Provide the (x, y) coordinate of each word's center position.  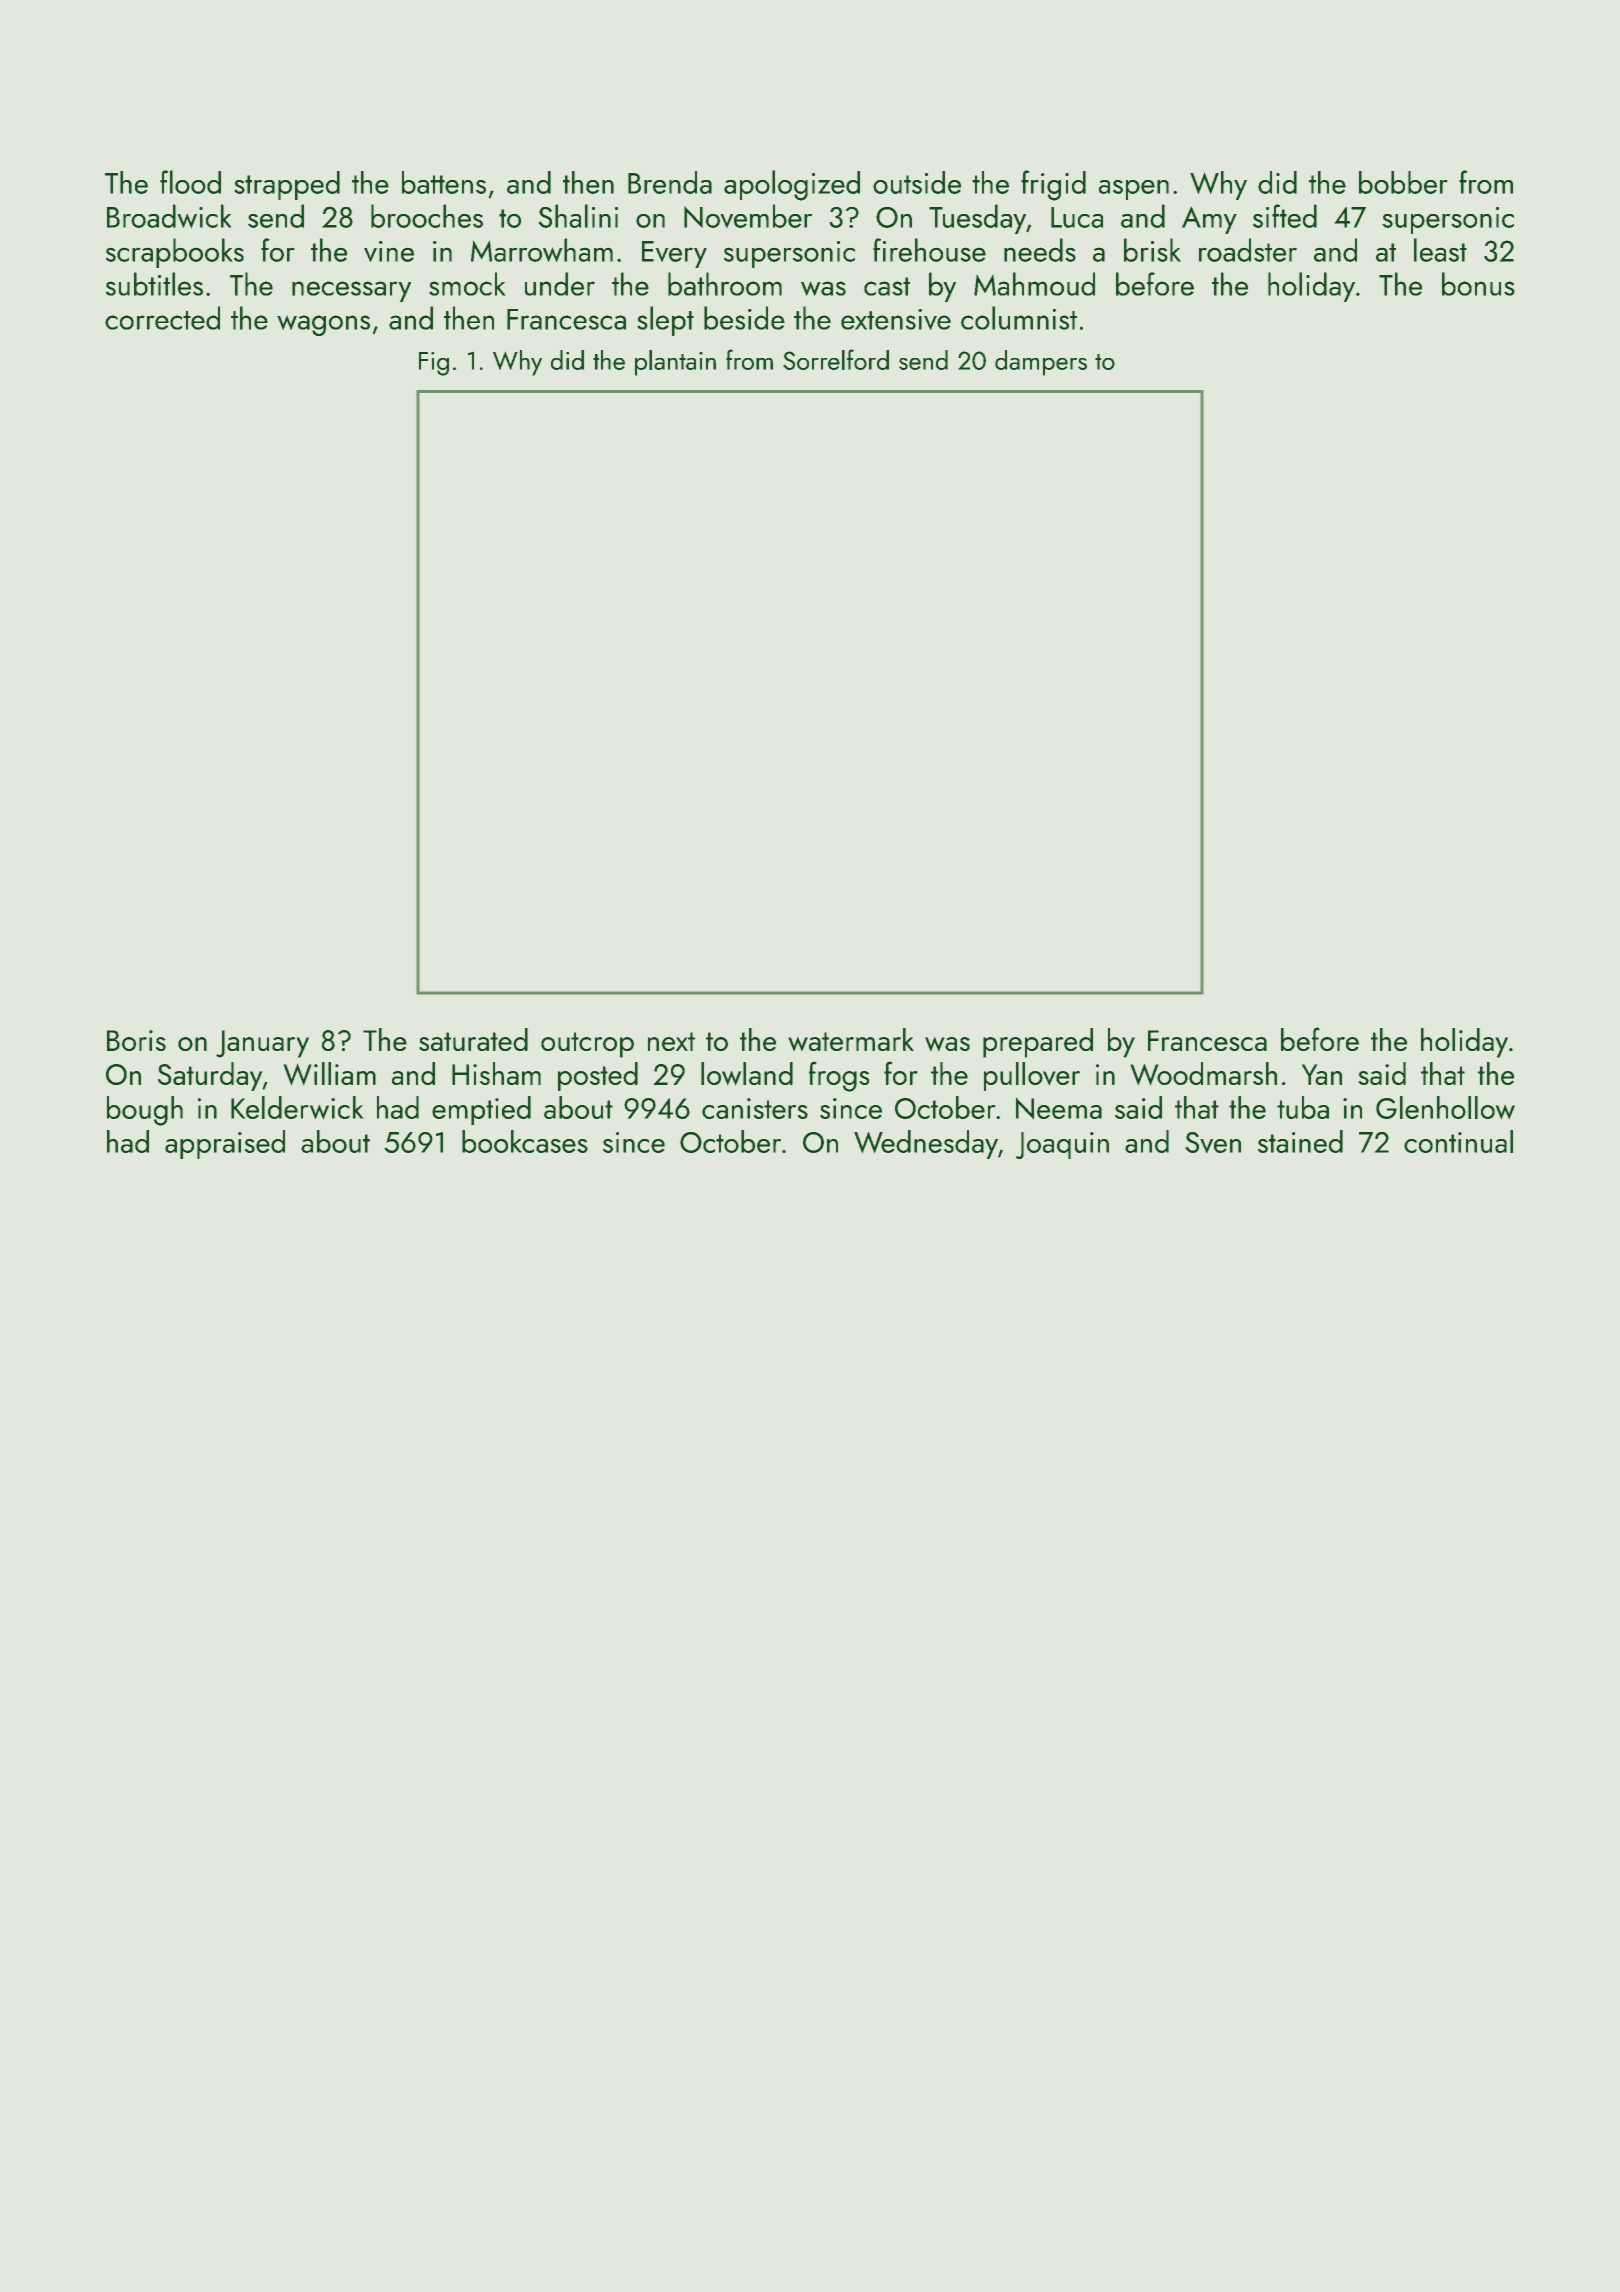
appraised (225, 1144)
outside (917, 182)
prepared (1038, 1043)
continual (1458, 1141)
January (262, 1044)
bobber (1403, 182)
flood (190, 182)
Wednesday (926, 1144)
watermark (851, 1040)
